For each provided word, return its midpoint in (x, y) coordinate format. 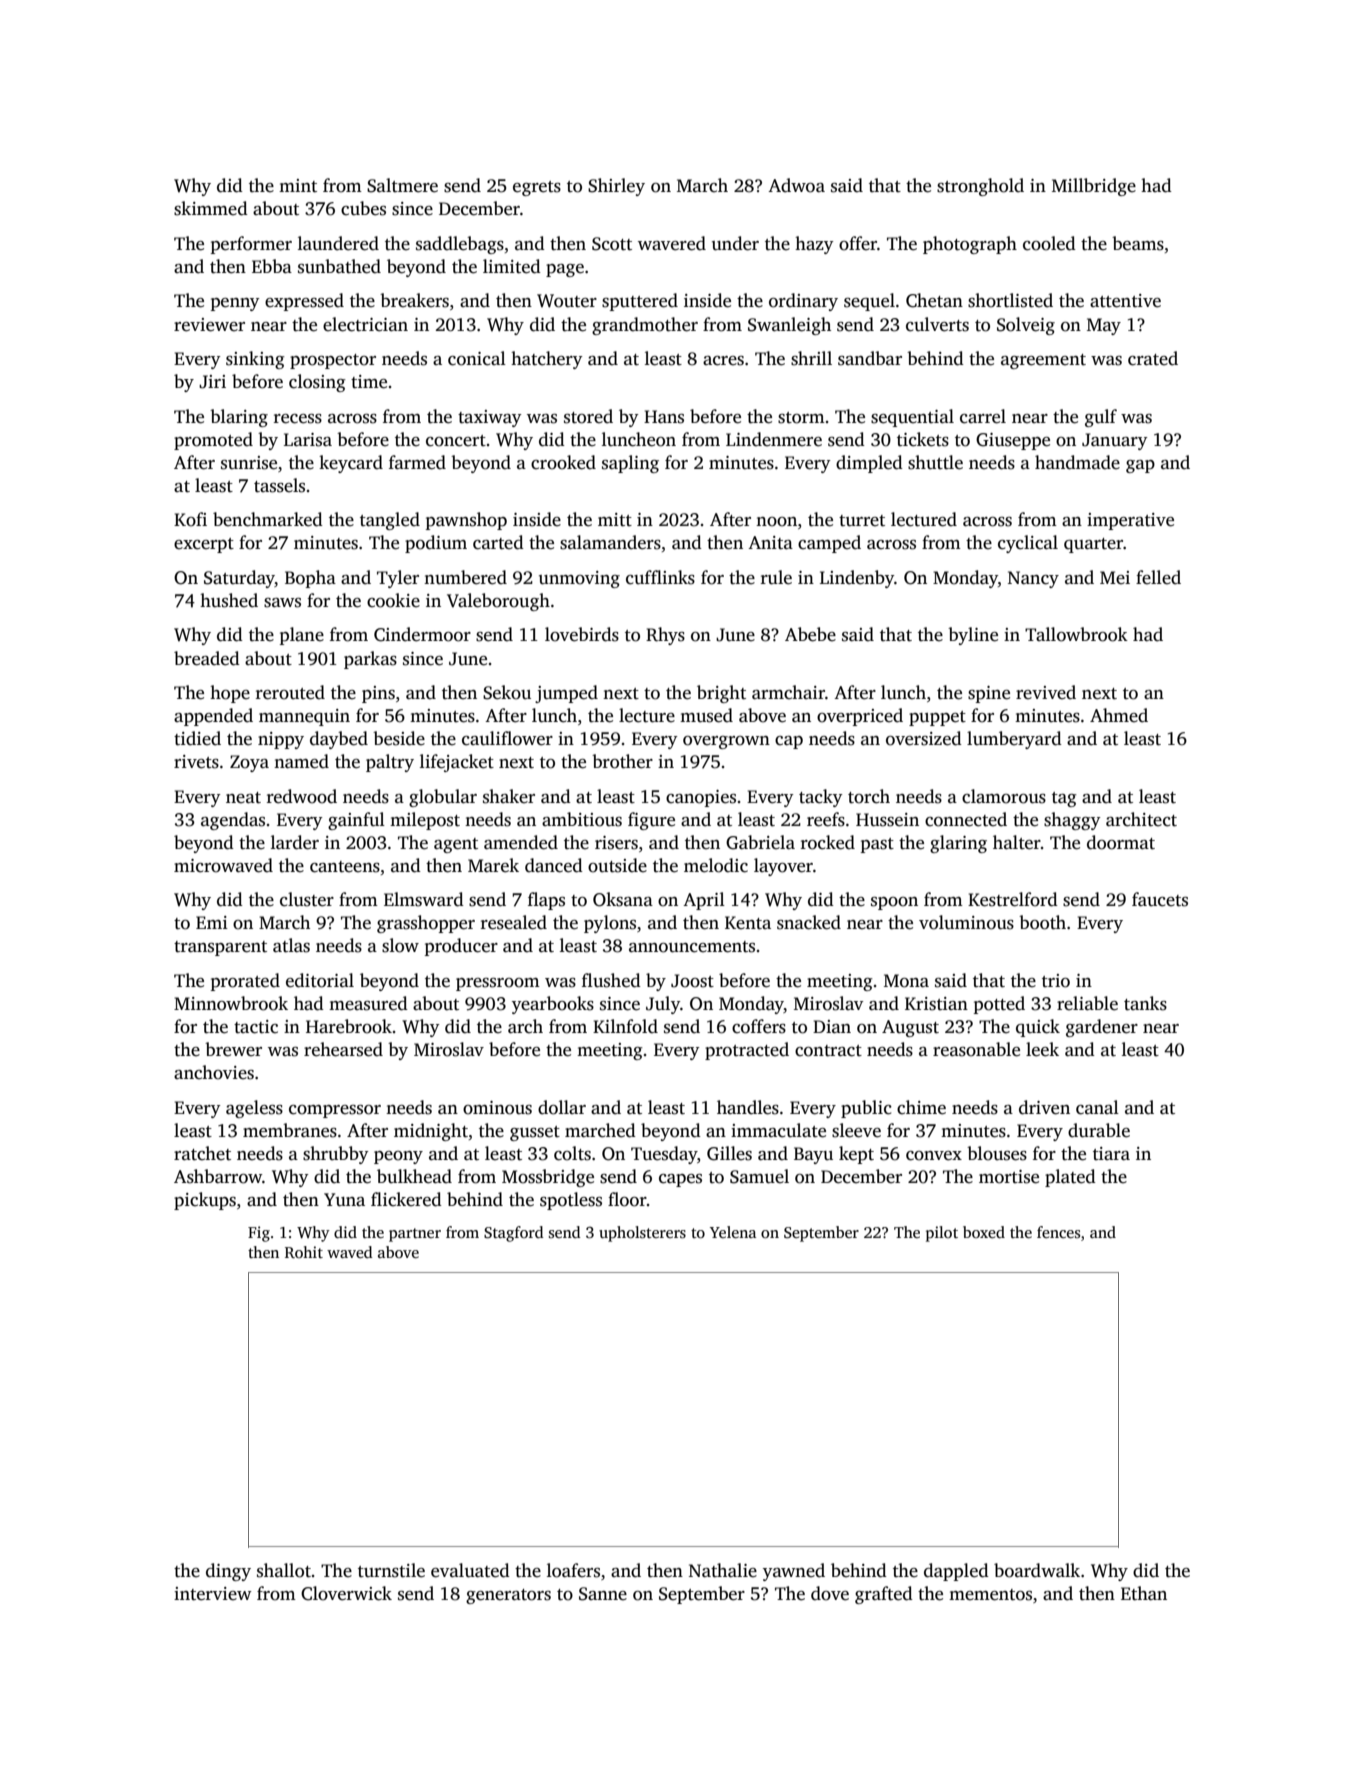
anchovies (214, 1072)
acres (723, 361)
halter (1017, 842)
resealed (514, 922)
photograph (970, 245)
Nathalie (723, 1570)
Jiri (212, 382)
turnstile (391, 1570)
